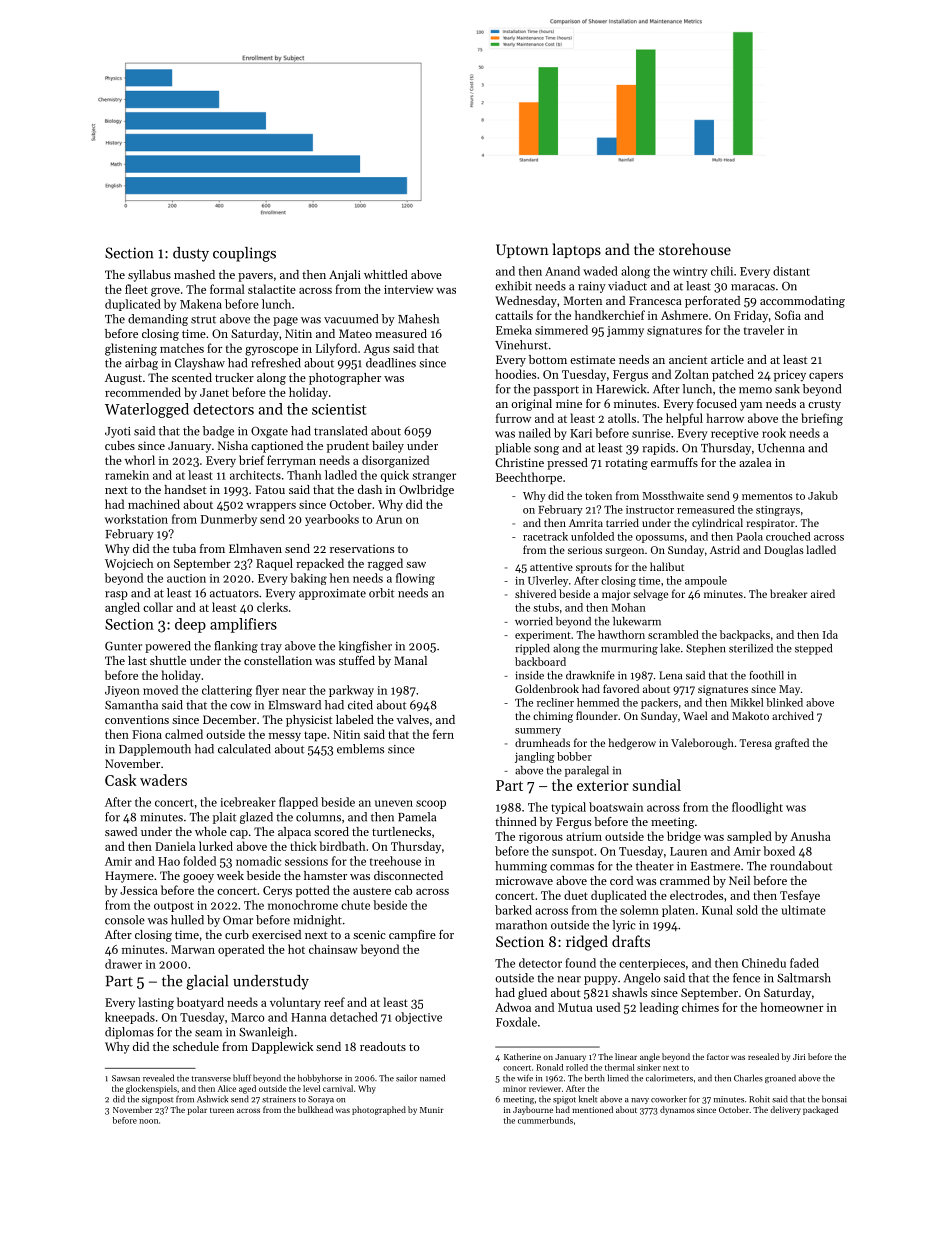 The width and height of the page is (952, 1233). I want to click on worried, so click(534, 621).
